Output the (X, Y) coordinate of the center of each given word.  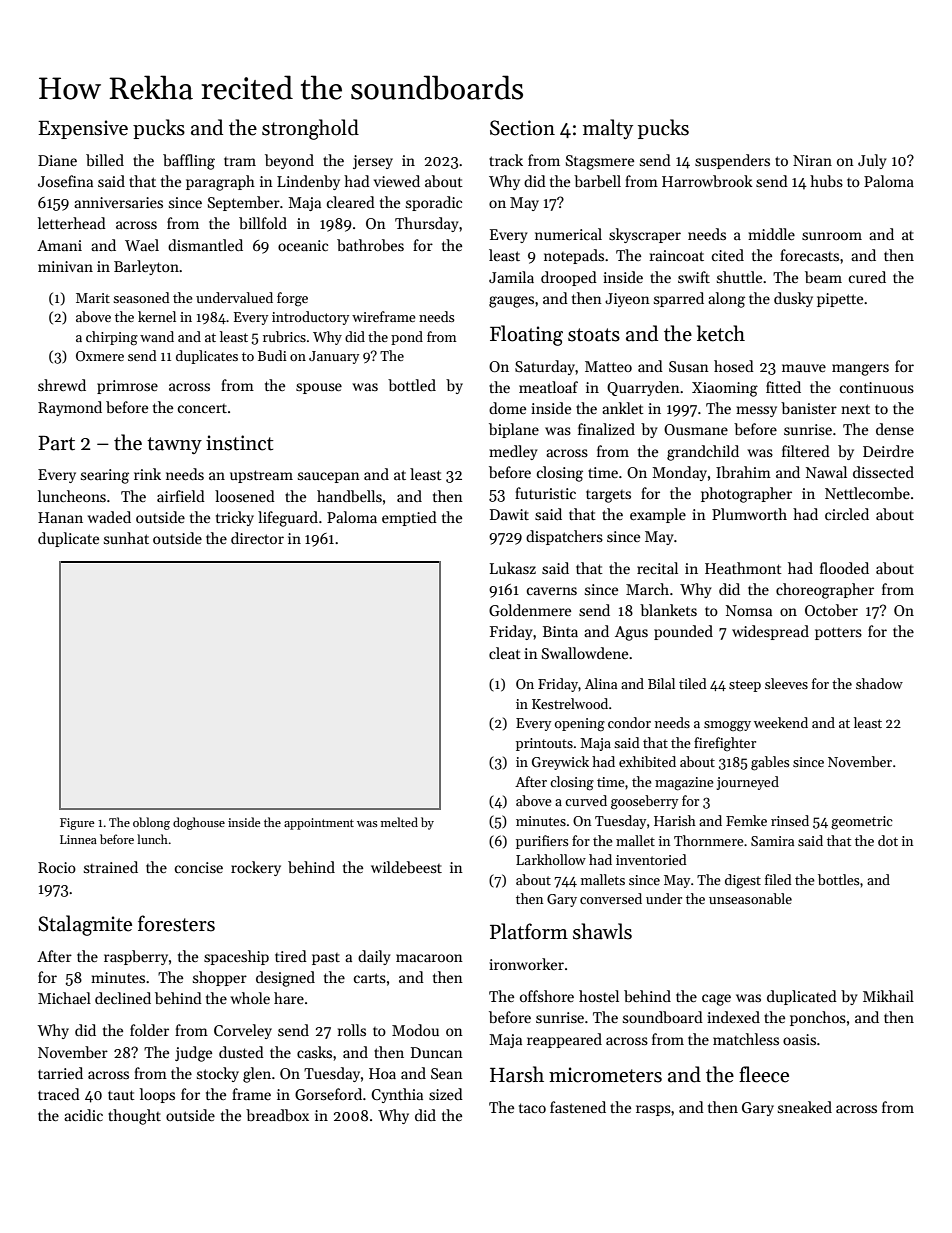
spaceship (236, 957)
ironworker (526, 964)
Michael (64, 998)
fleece (764, 1074)
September (244, 203)
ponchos (818, 1018)
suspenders (732, 161)
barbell (597, 181)
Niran (812, 160)
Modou (415, 1030)
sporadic (434, 203)
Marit (93, 298)
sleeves (786, 683)
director (257, 538)
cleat (505, 653)
